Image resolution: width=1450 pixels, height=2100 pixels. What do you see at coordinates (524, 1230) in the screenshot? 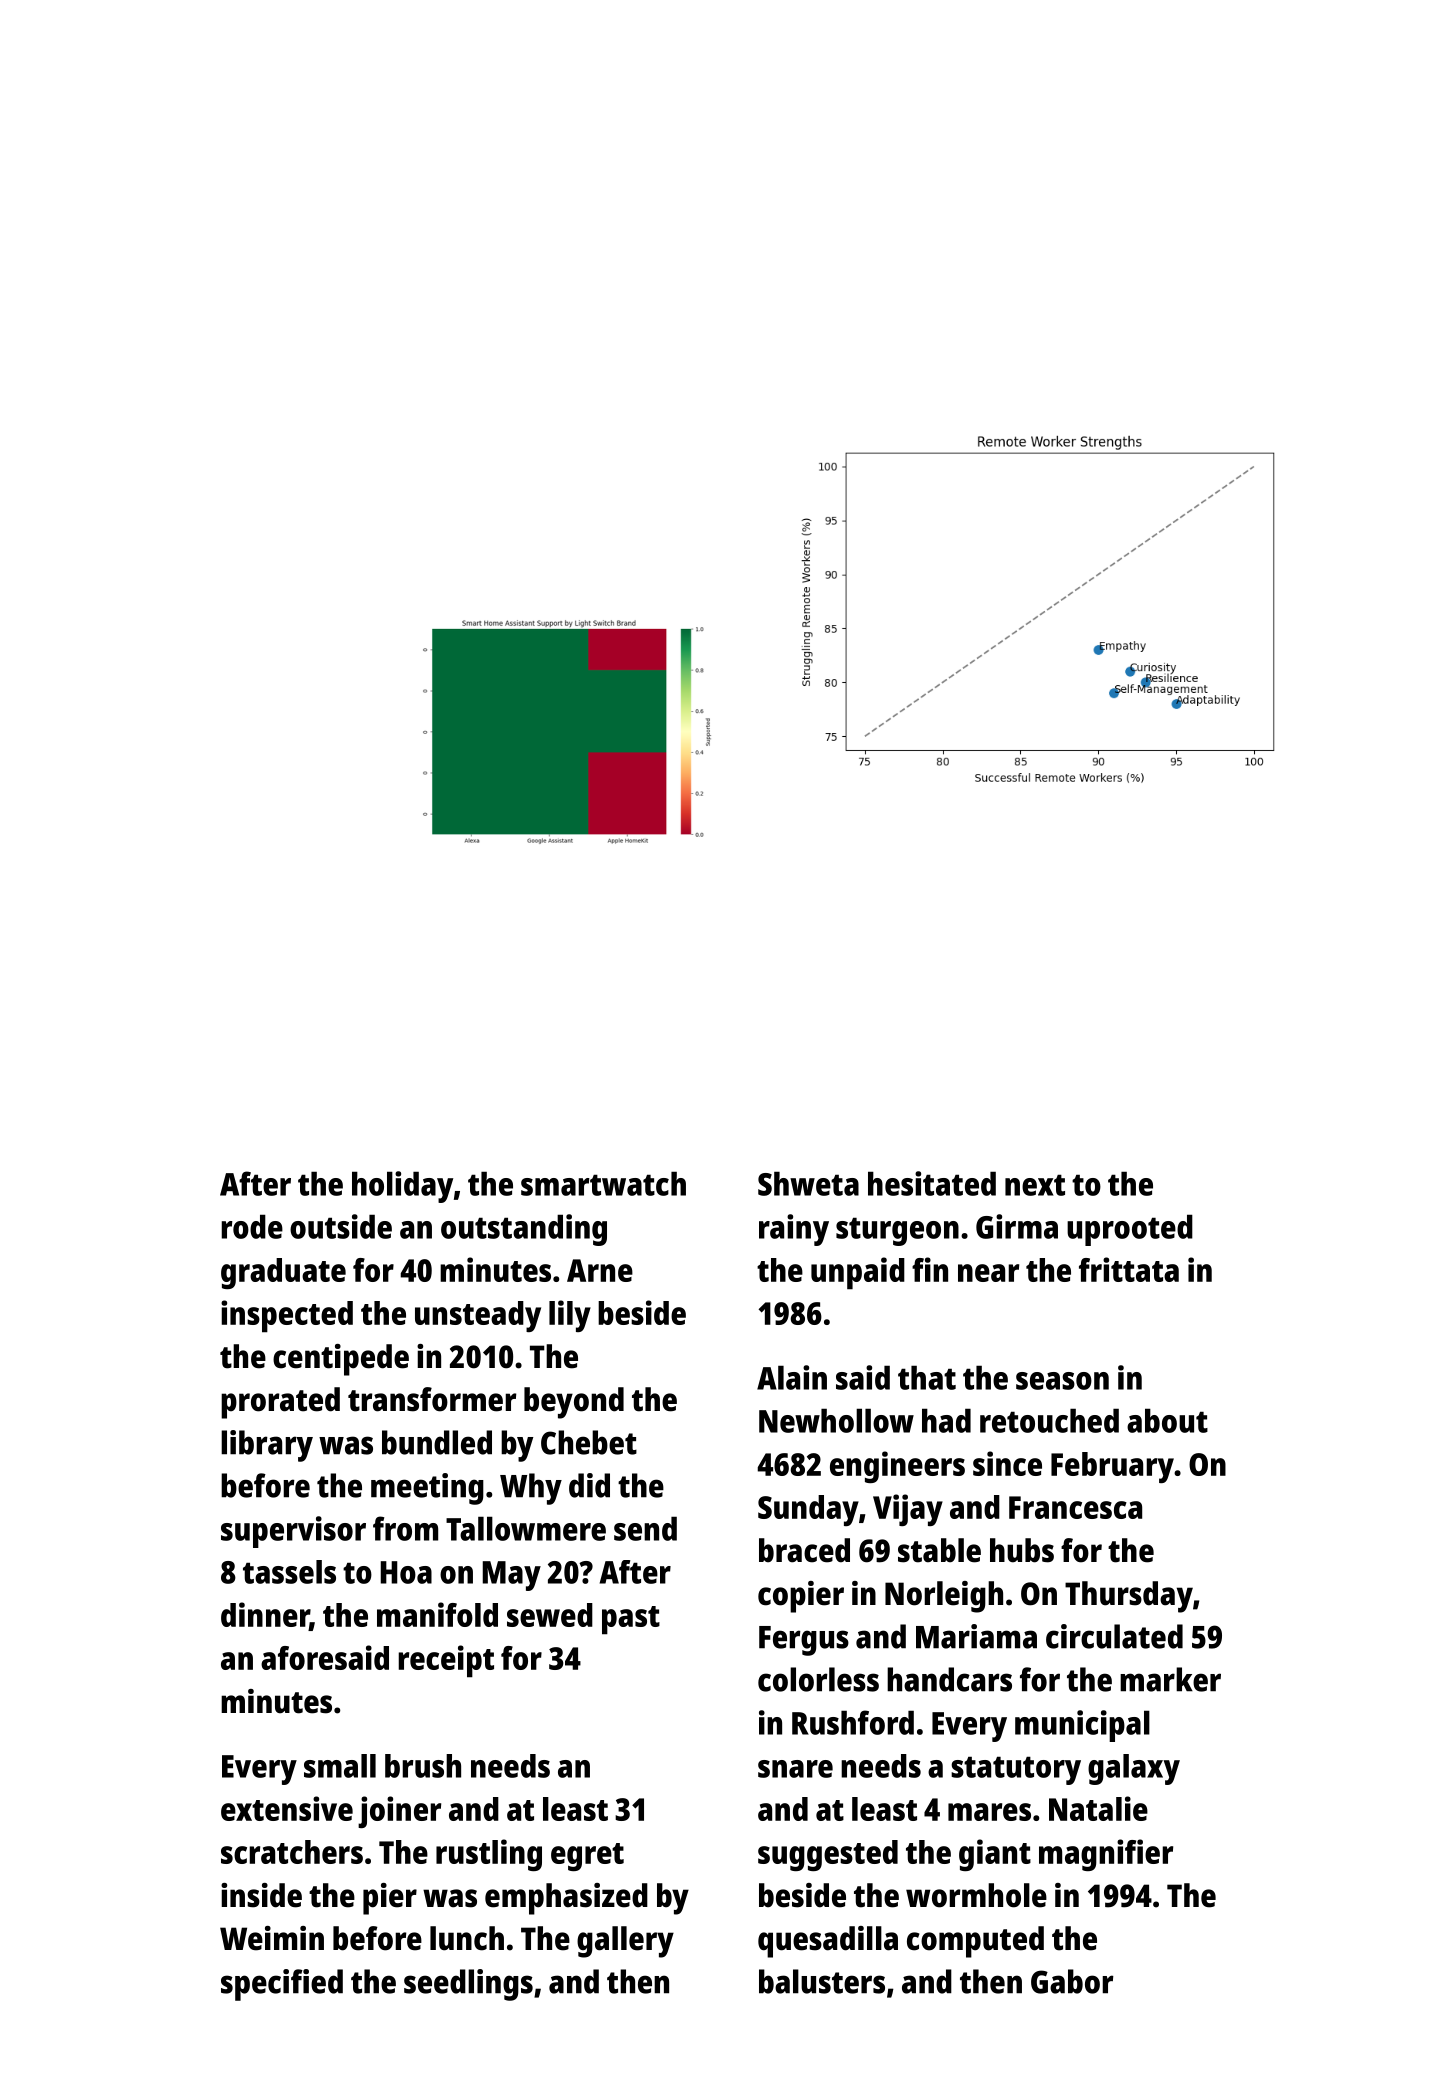
I see `outstanding` at bounding box center [524, 1230].
